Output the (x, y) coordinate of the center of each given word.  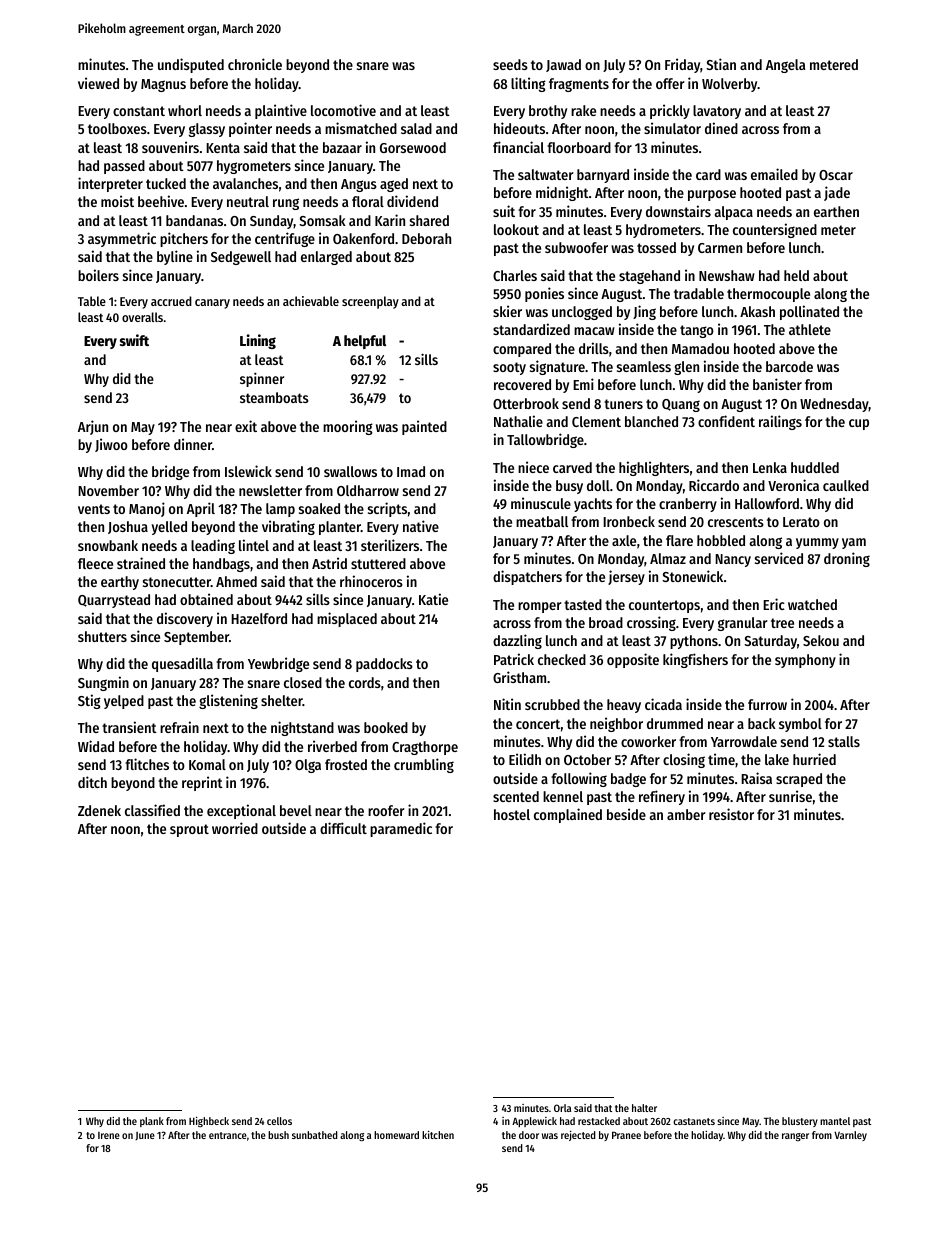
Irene (109, 1135)
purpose (712, 195)
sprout (189, 830)
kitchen (438, 1134)
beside (626, 814)
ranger (795, 1137)
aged (394, 185)
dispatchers (527, 577)
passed (124, 167)
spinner (262, 379)
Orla (562, 1108)
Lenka (770, 467)
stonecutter (177, 582)
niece (533, 467)
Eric (774, 604)
